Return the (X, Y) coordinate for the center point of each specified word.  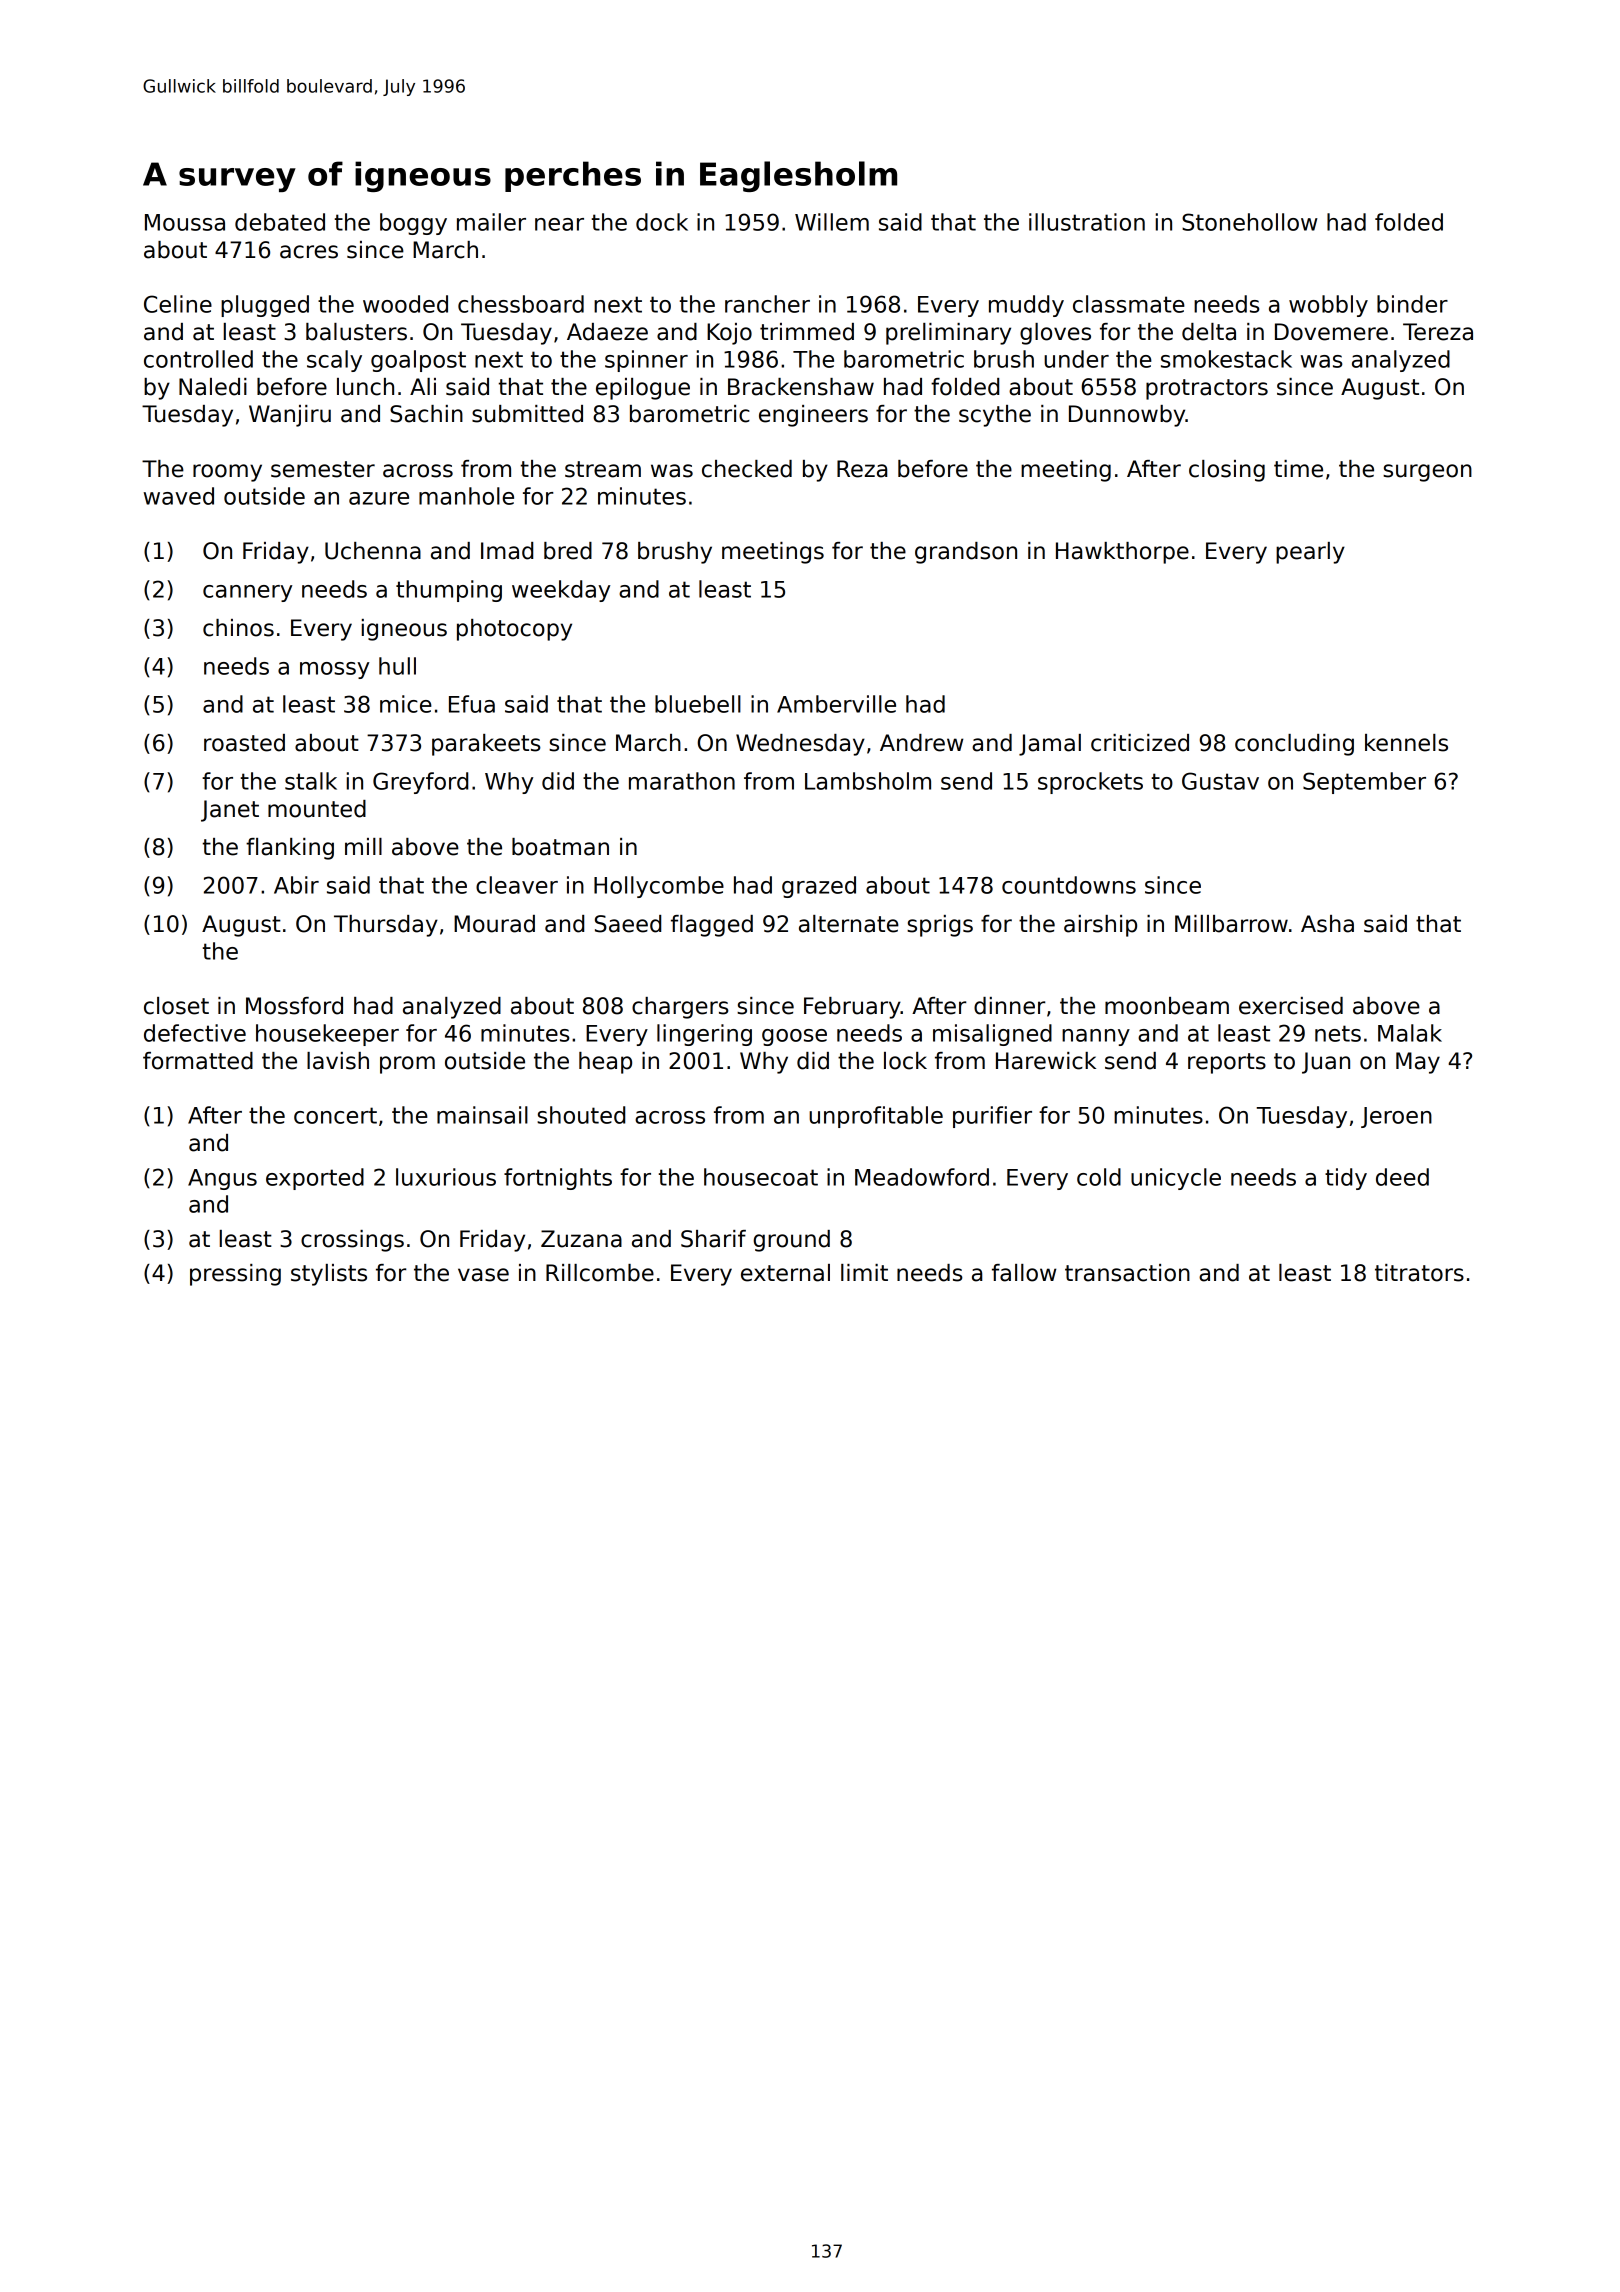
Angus (222, 1179)
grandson (966, 553)
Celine (178, 304)
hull (397, 666)
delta (1209, 332)
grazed (819, 887)
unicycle (1176, 1179)
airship (1100, 926)
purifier (992, 1117)
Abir (296, 885)
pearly (1310, 553)
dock (662, 222)
